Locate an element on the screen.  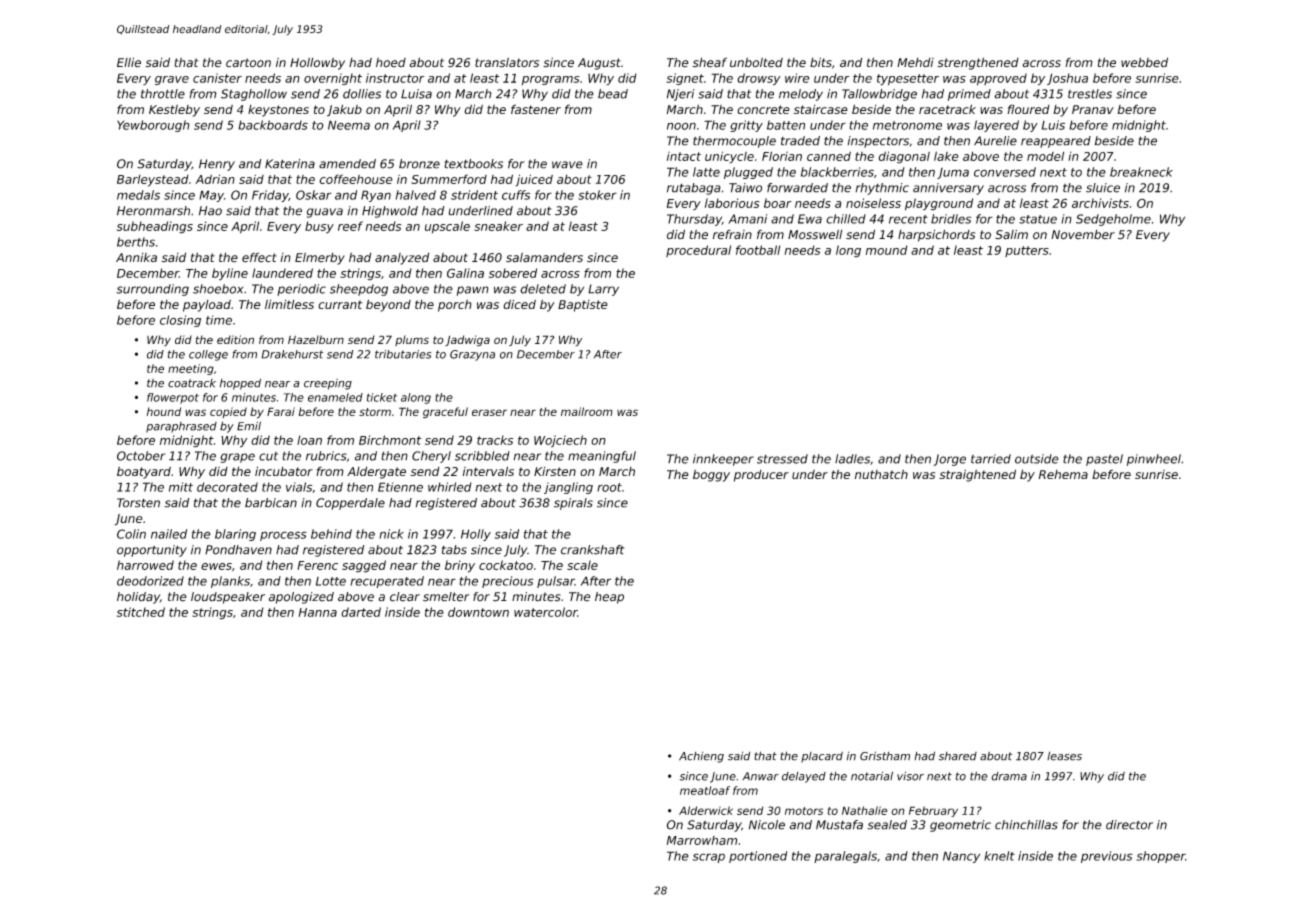
Neema is located at coordinates (349, 125).
